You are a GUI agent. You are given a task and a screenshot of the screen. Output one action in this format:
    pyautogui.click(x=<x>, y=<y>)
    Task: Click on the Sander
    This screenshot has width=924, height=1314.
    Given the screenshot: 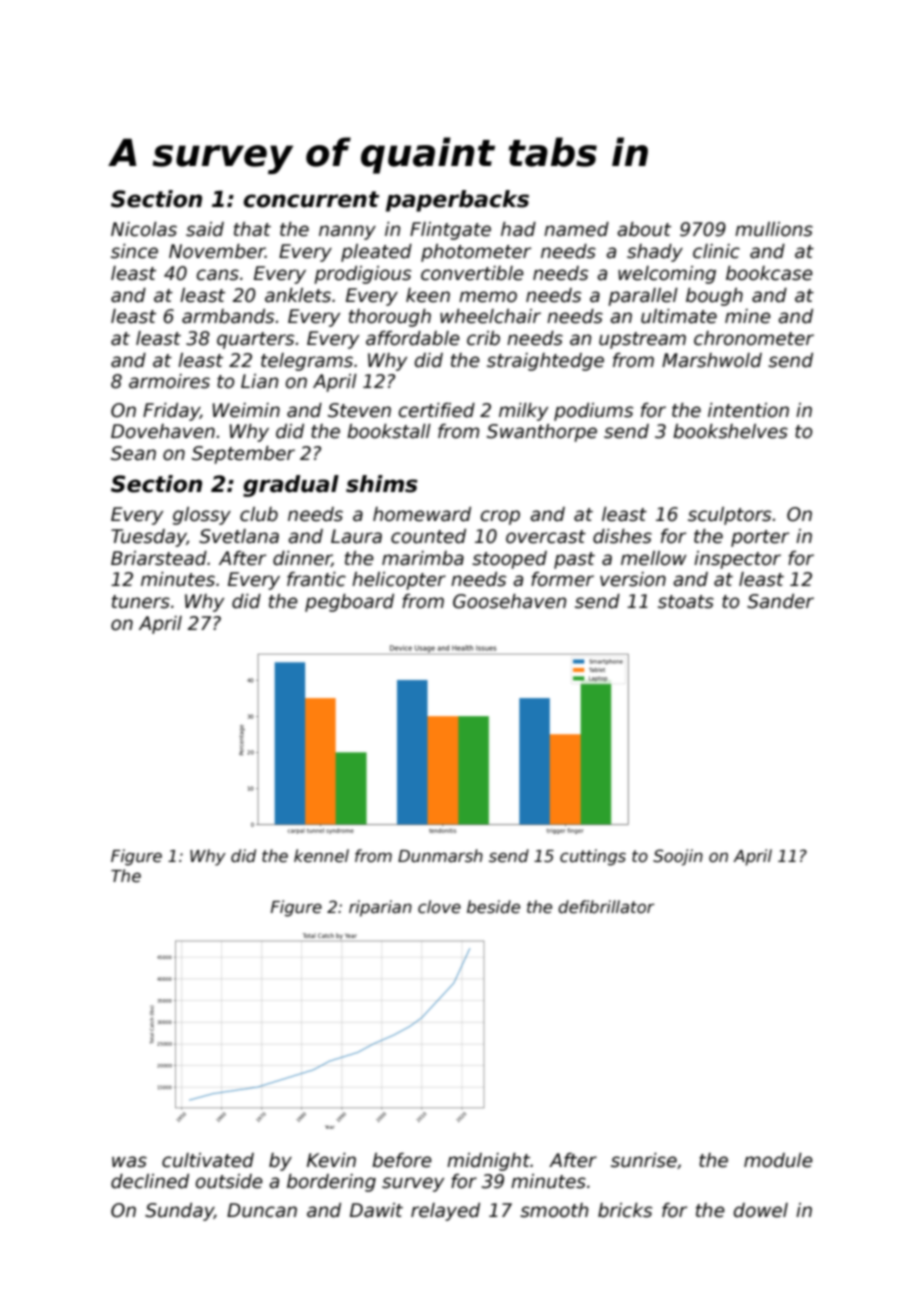 What is the action you would take?
    pyautogui.click(x=780, y=601)
